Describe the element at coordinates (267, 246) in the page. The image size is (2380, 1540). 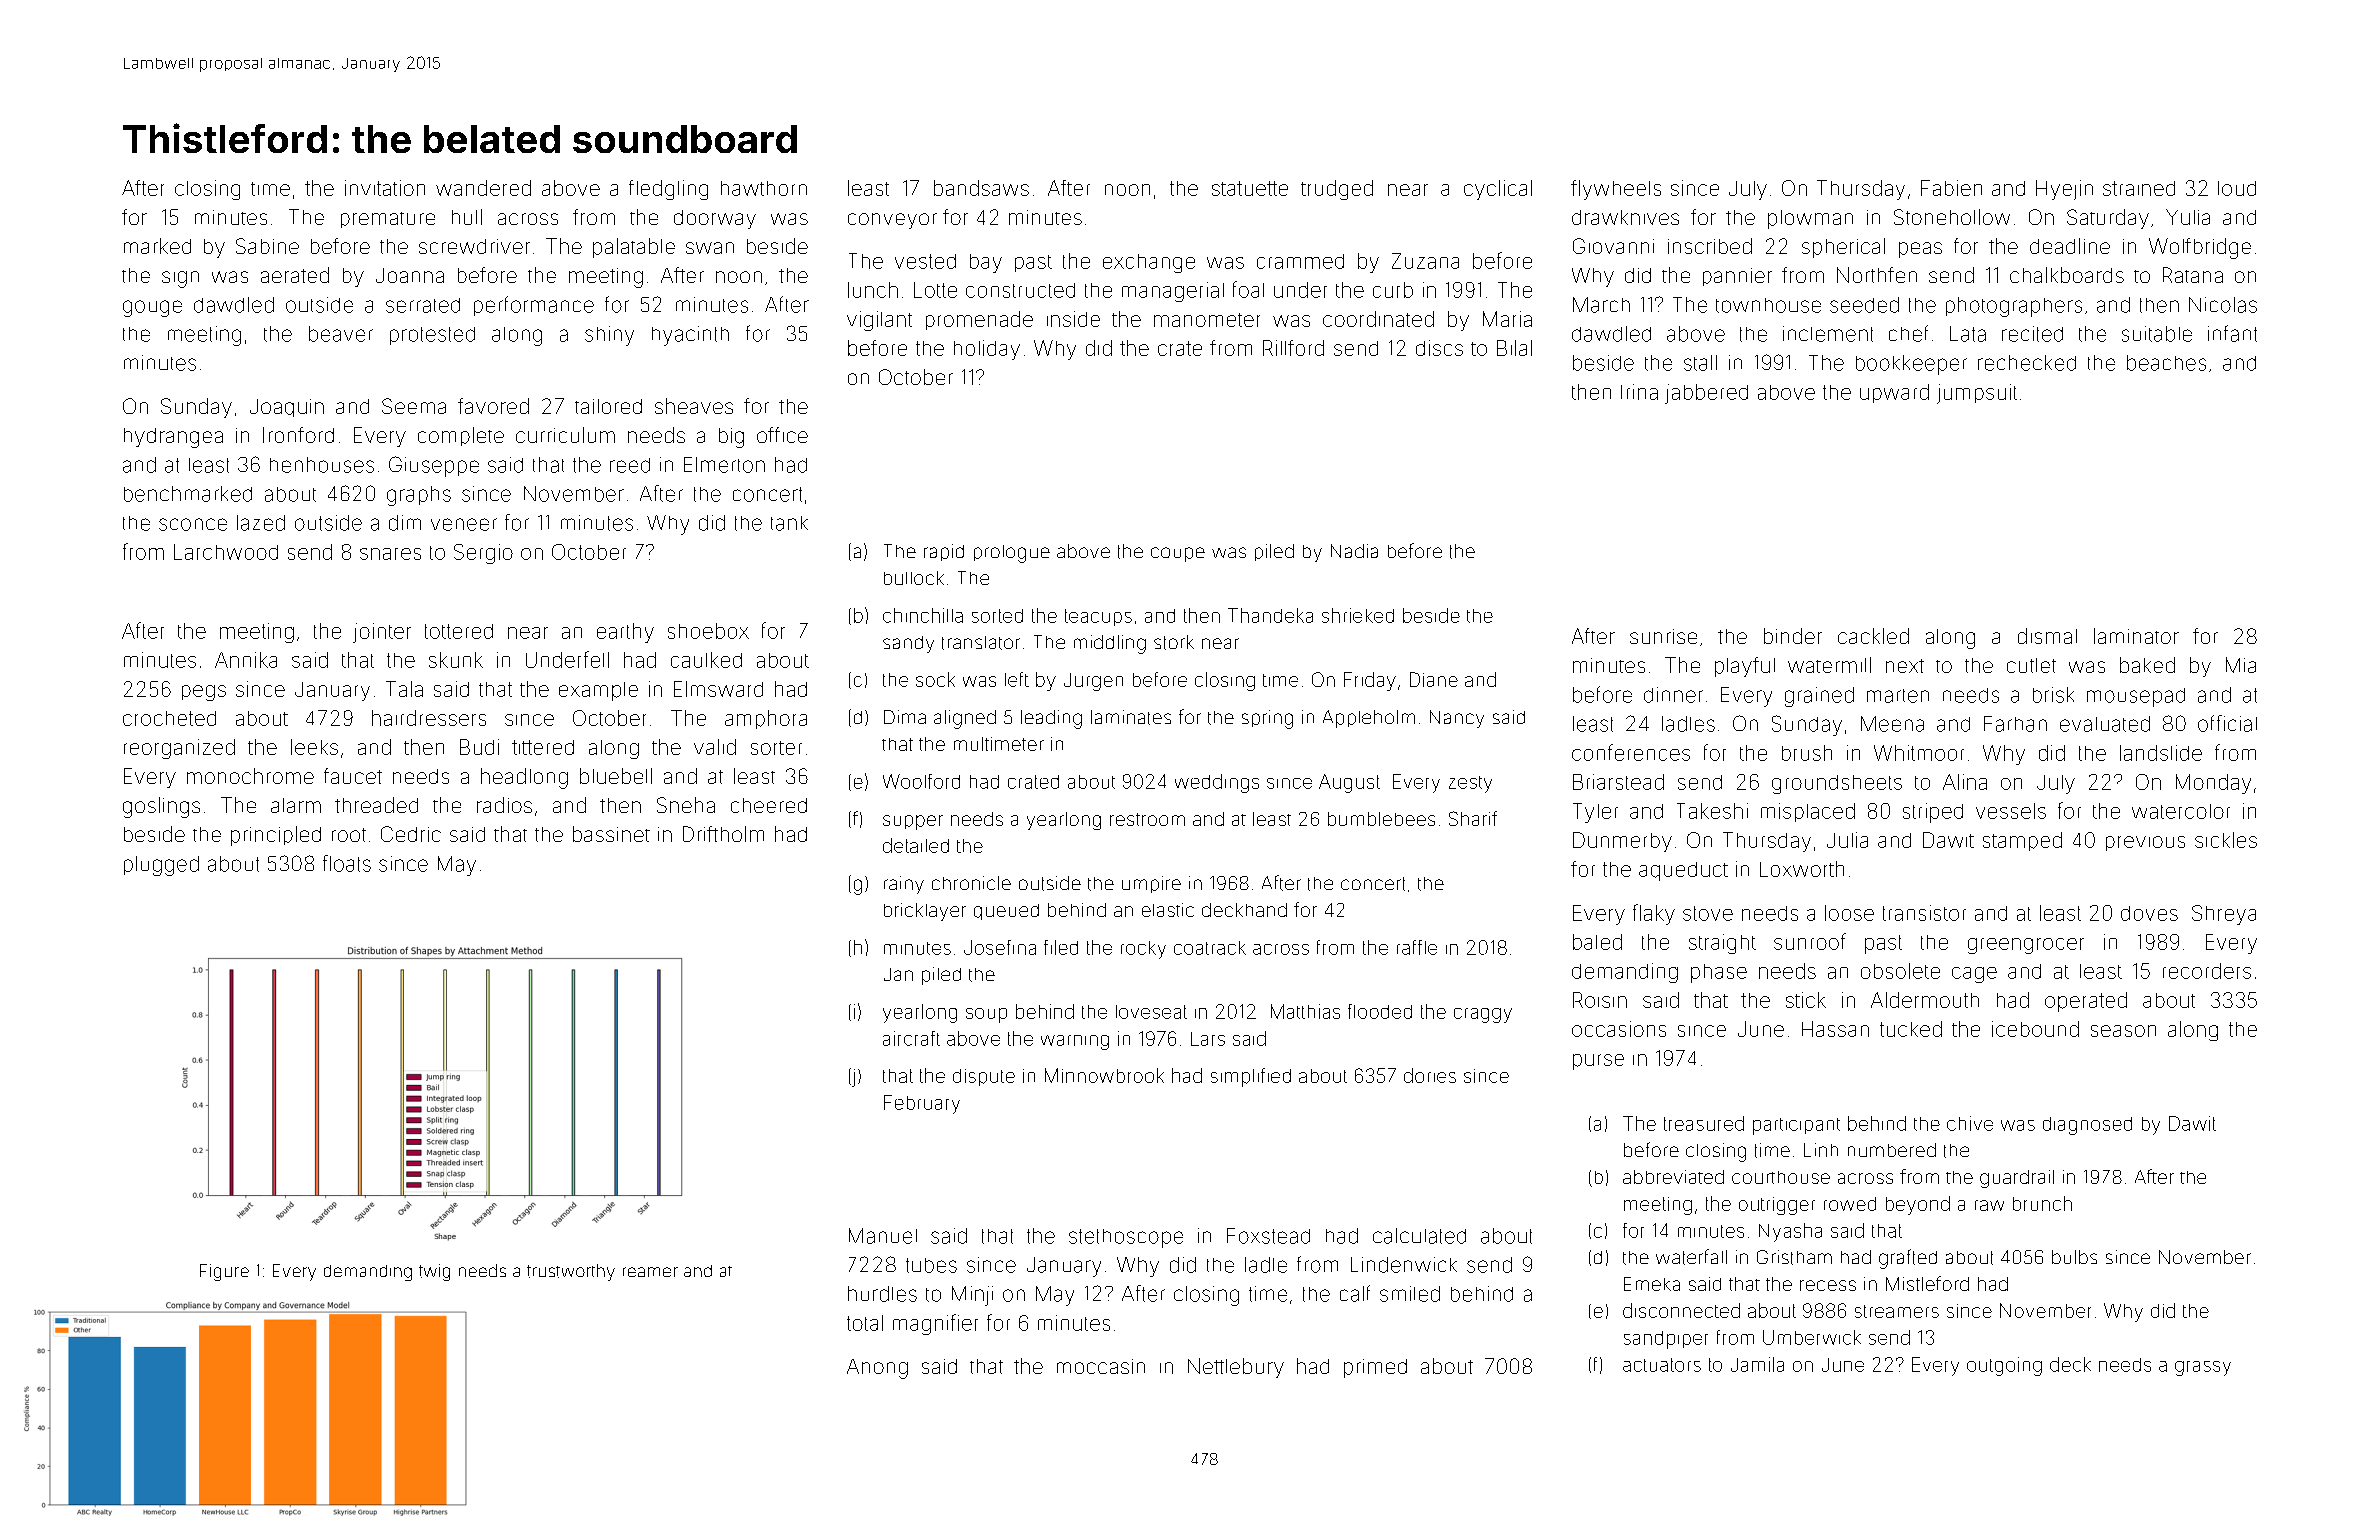
I see `Sabine` at that location.
